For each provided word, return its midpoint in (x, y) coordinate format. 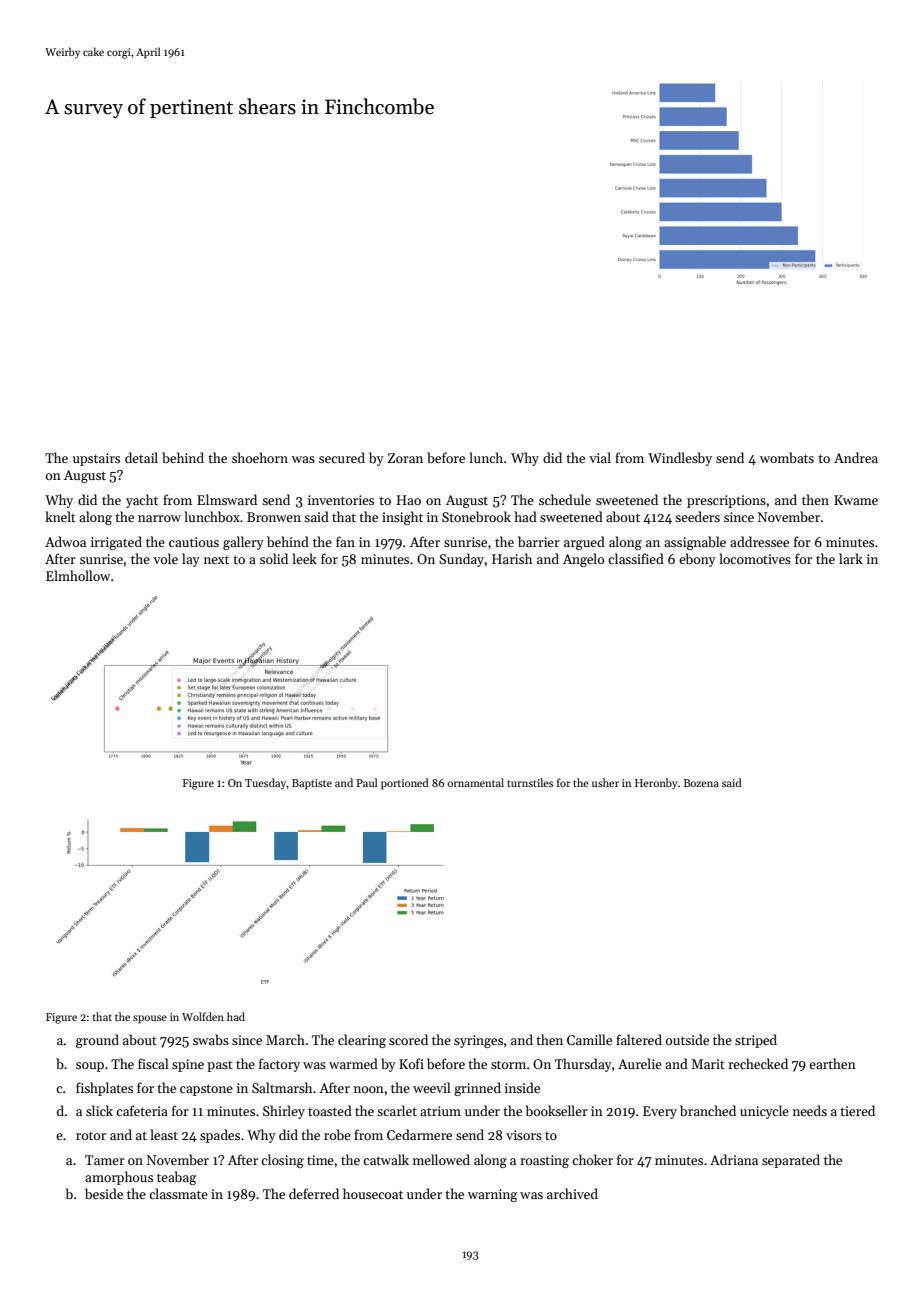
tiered (857, 1110)
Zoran (405, 458)
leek (304, 558)
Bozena (701, 783)
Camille (589, 1039)
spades (220, 1136)
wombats (787, 457)
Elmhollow (78, 575)
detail (141, 457)
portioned (405, 784)
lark (851, 558)
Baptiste (312, 784)
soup (90, 1067)
